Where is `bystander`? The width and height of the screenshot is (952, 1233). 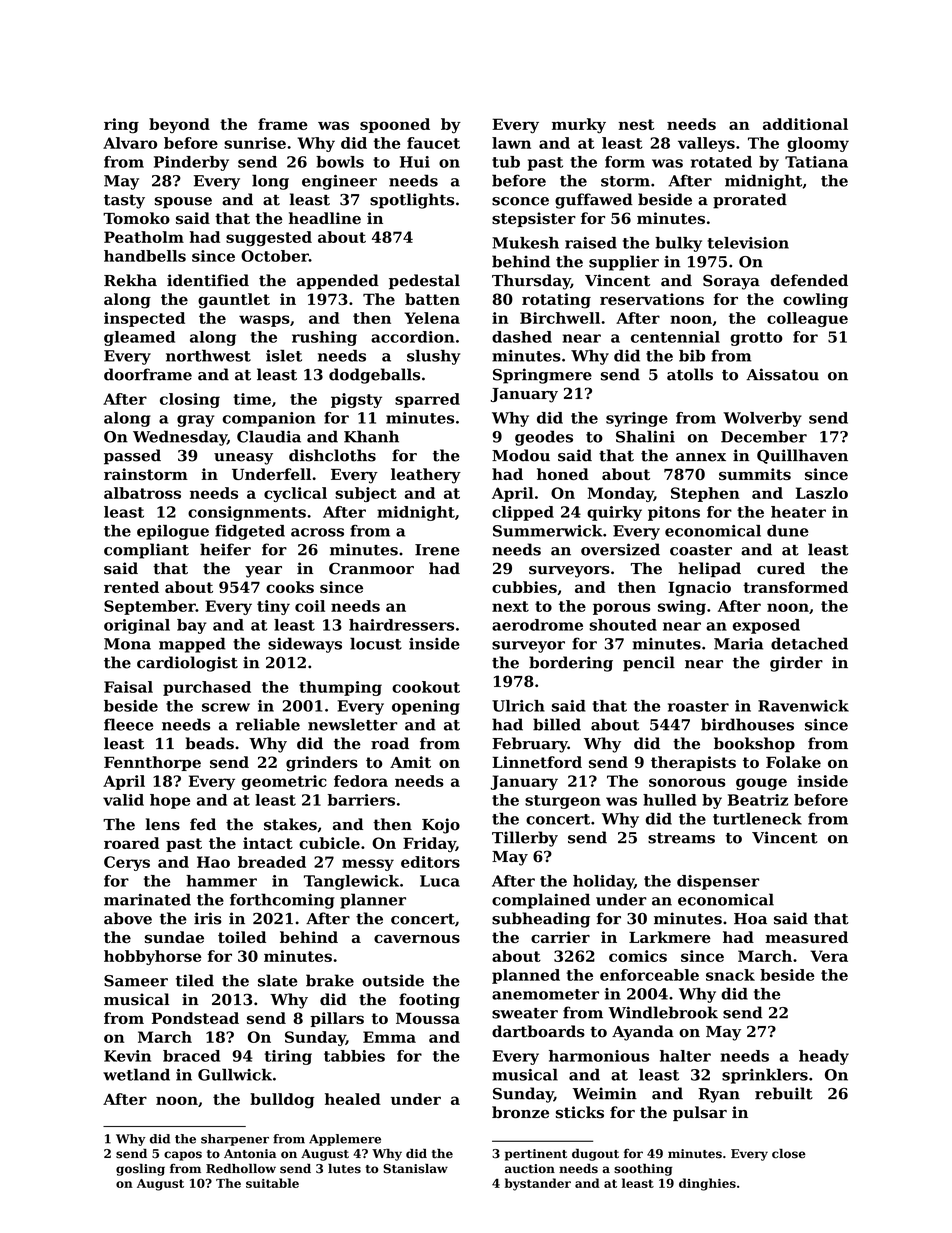 bystander is located at coordinates (538, 1184).
